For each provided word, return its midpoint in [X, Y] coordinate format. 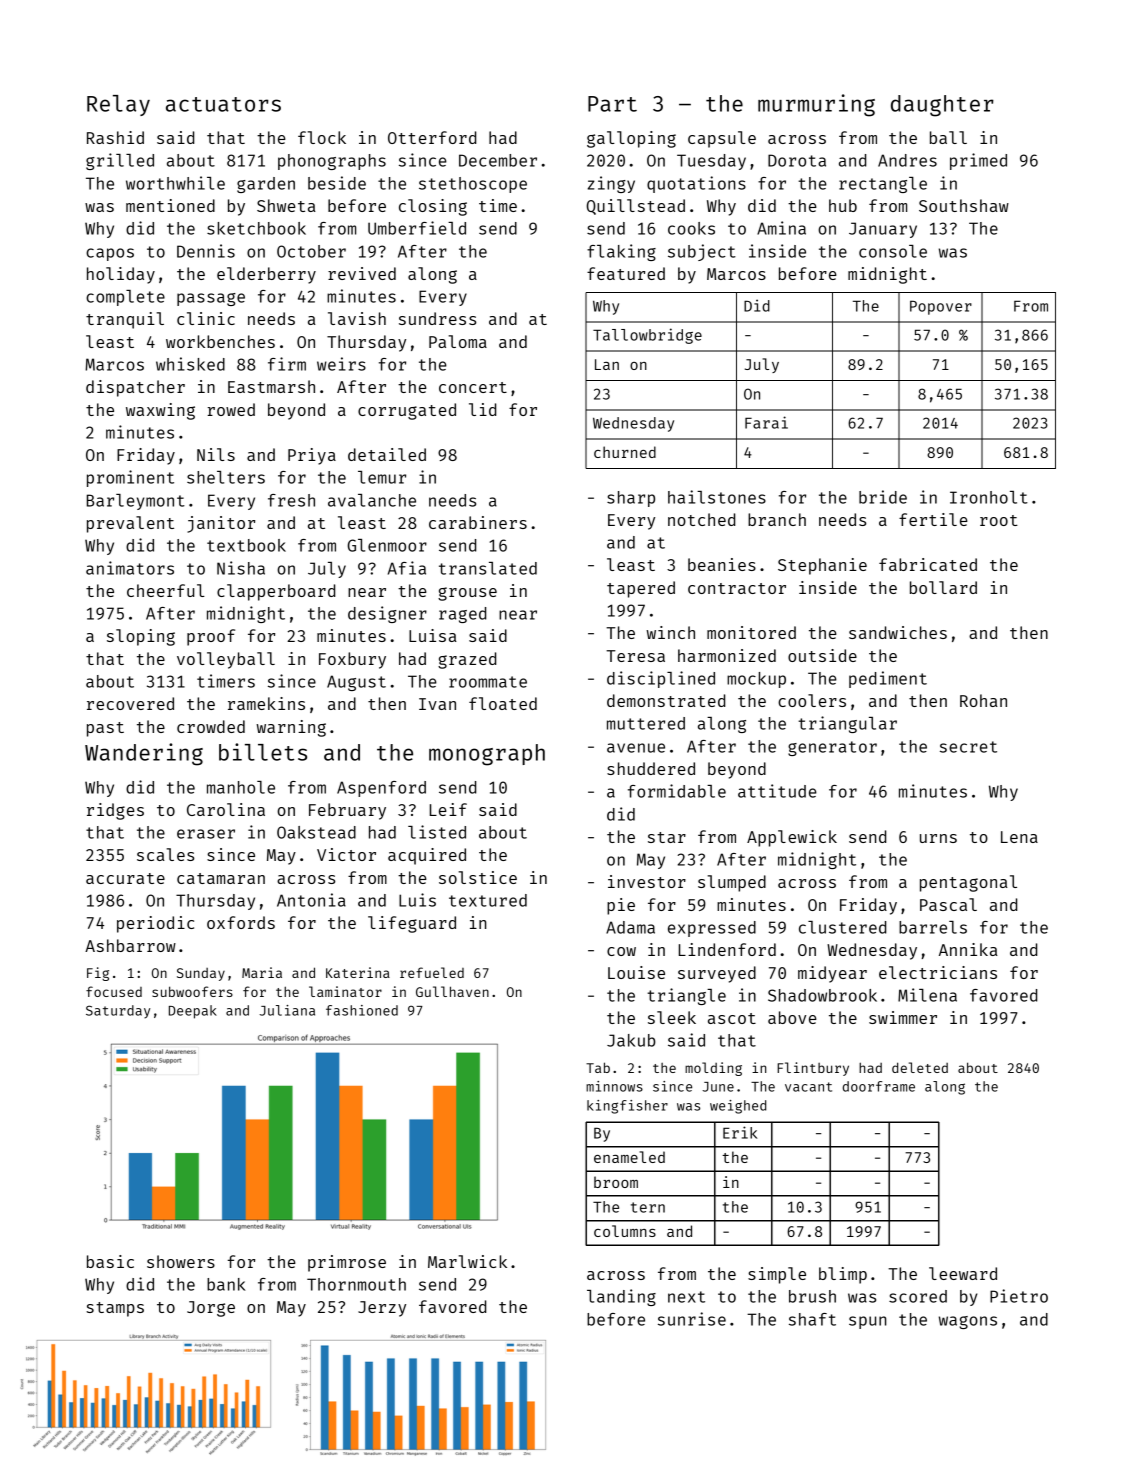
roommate [488, 682]
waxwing [160, 411]
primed [978, 161]
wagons [968, 1322]
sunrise [692, 1319]
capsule [722, 139]
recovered [130, 703]
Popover [941, 307]
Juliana [287, 1010]
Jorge [211, 1309]
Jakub [631, 1040]
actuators [223, 104]
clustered [842, 927]
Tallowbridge [647, 336]
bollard [943, 587]
